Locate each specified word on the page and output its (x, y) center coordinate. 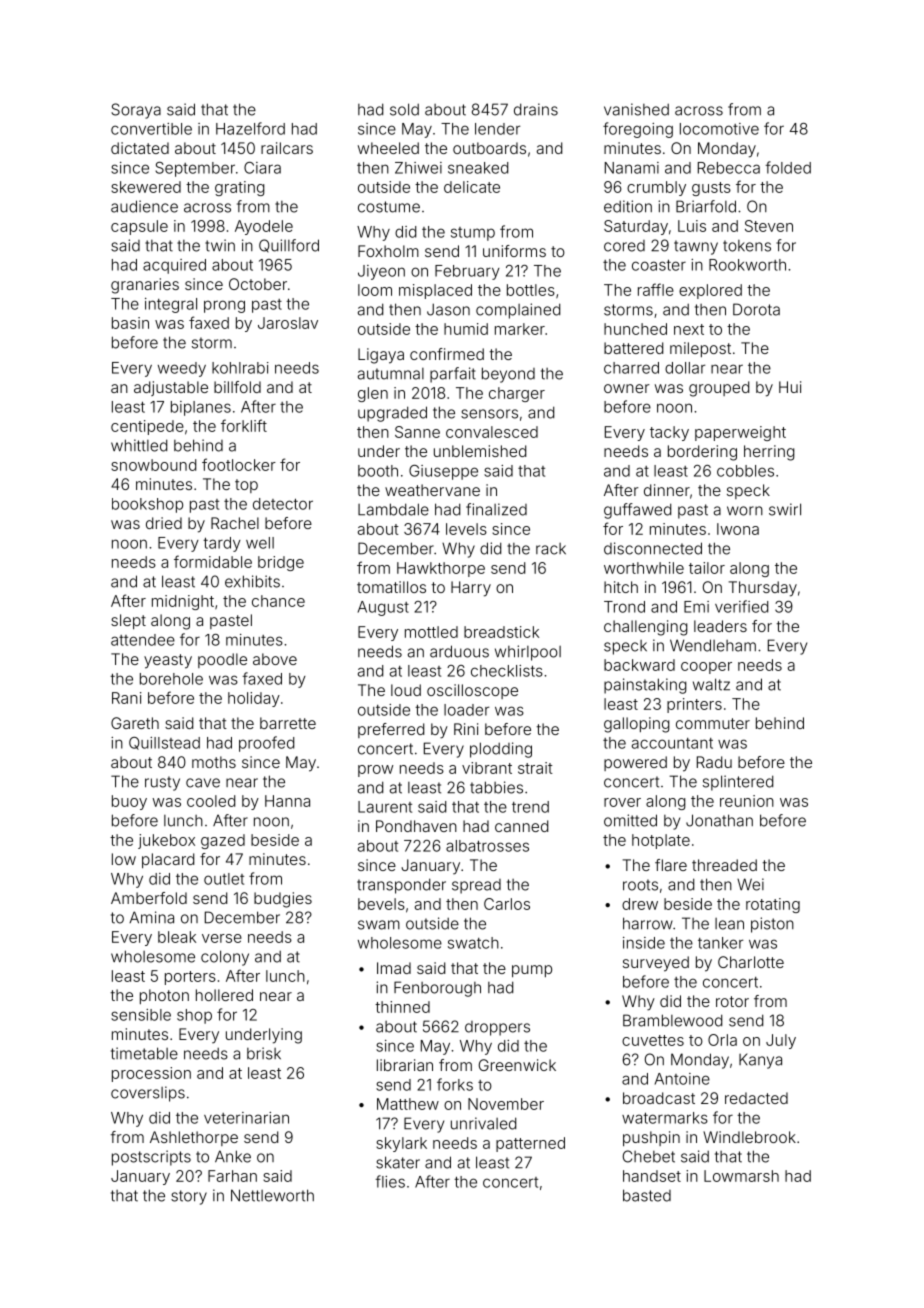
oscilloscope (472, 691)
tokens (747, 246)
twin (220, 245)
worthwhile (644, 568)
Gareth (135, 723)
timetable (144, 1053)
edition (628, 206)
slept (128, 621)
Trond (624, 607)
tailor (707, 568)
